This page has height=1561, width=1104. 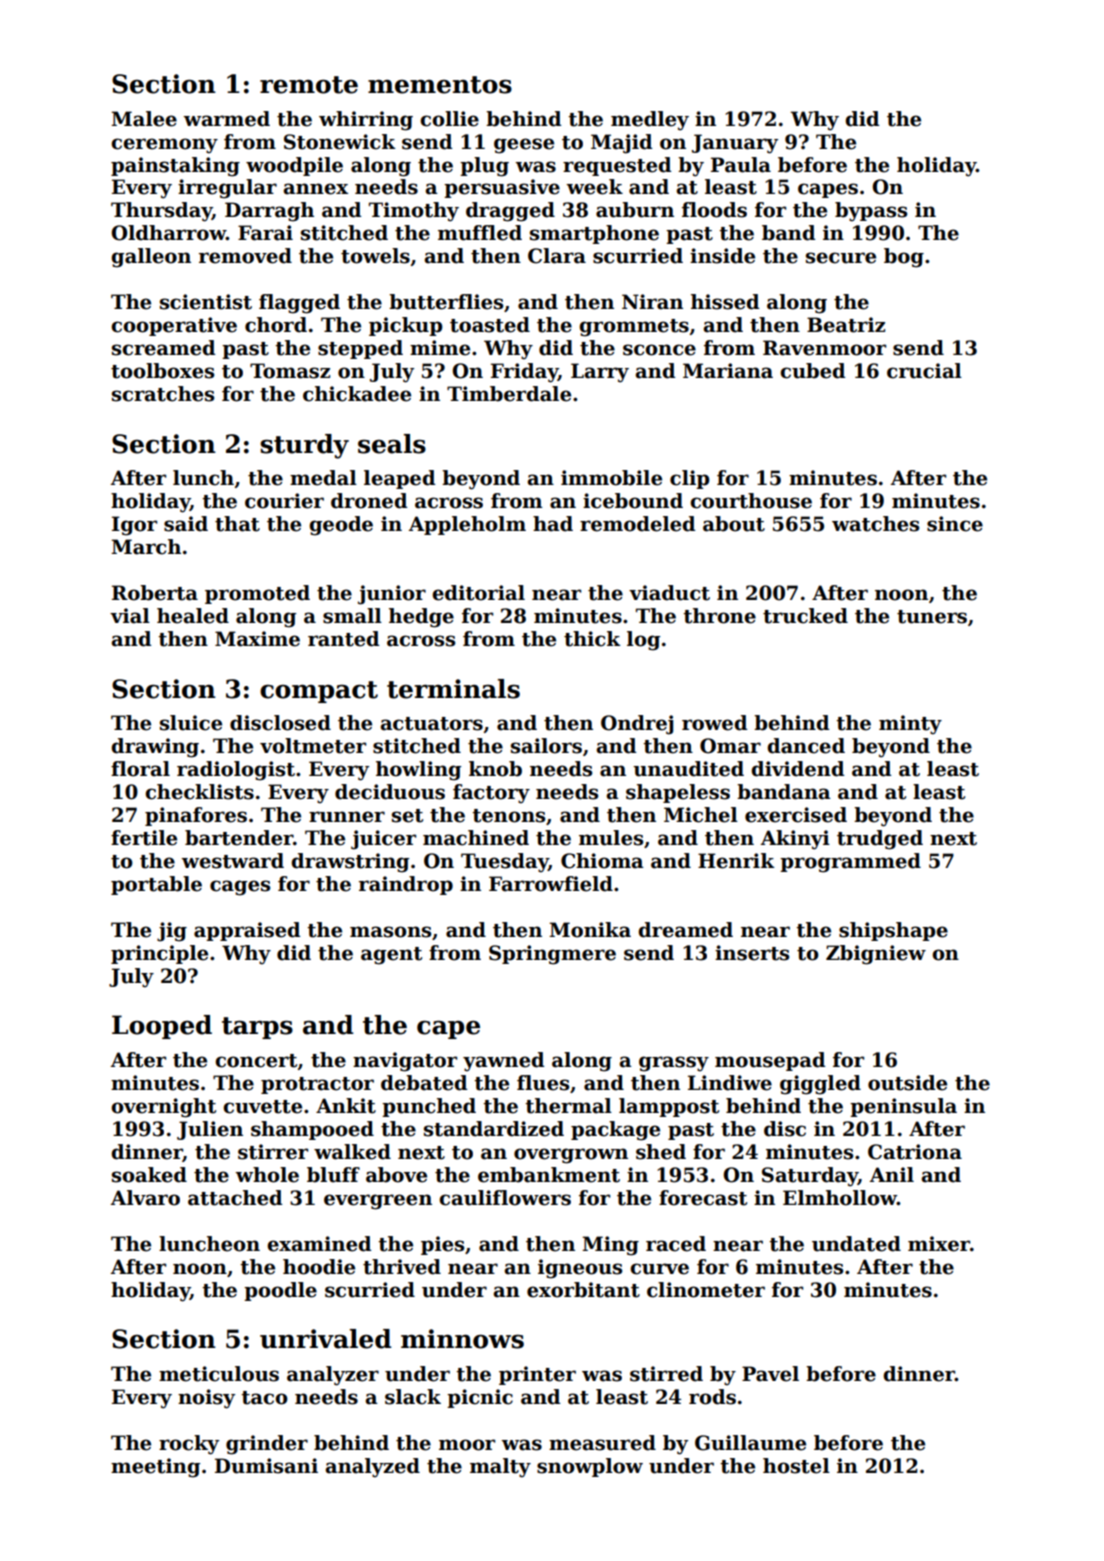 I want to click on January, so click(x=735, y=144).
